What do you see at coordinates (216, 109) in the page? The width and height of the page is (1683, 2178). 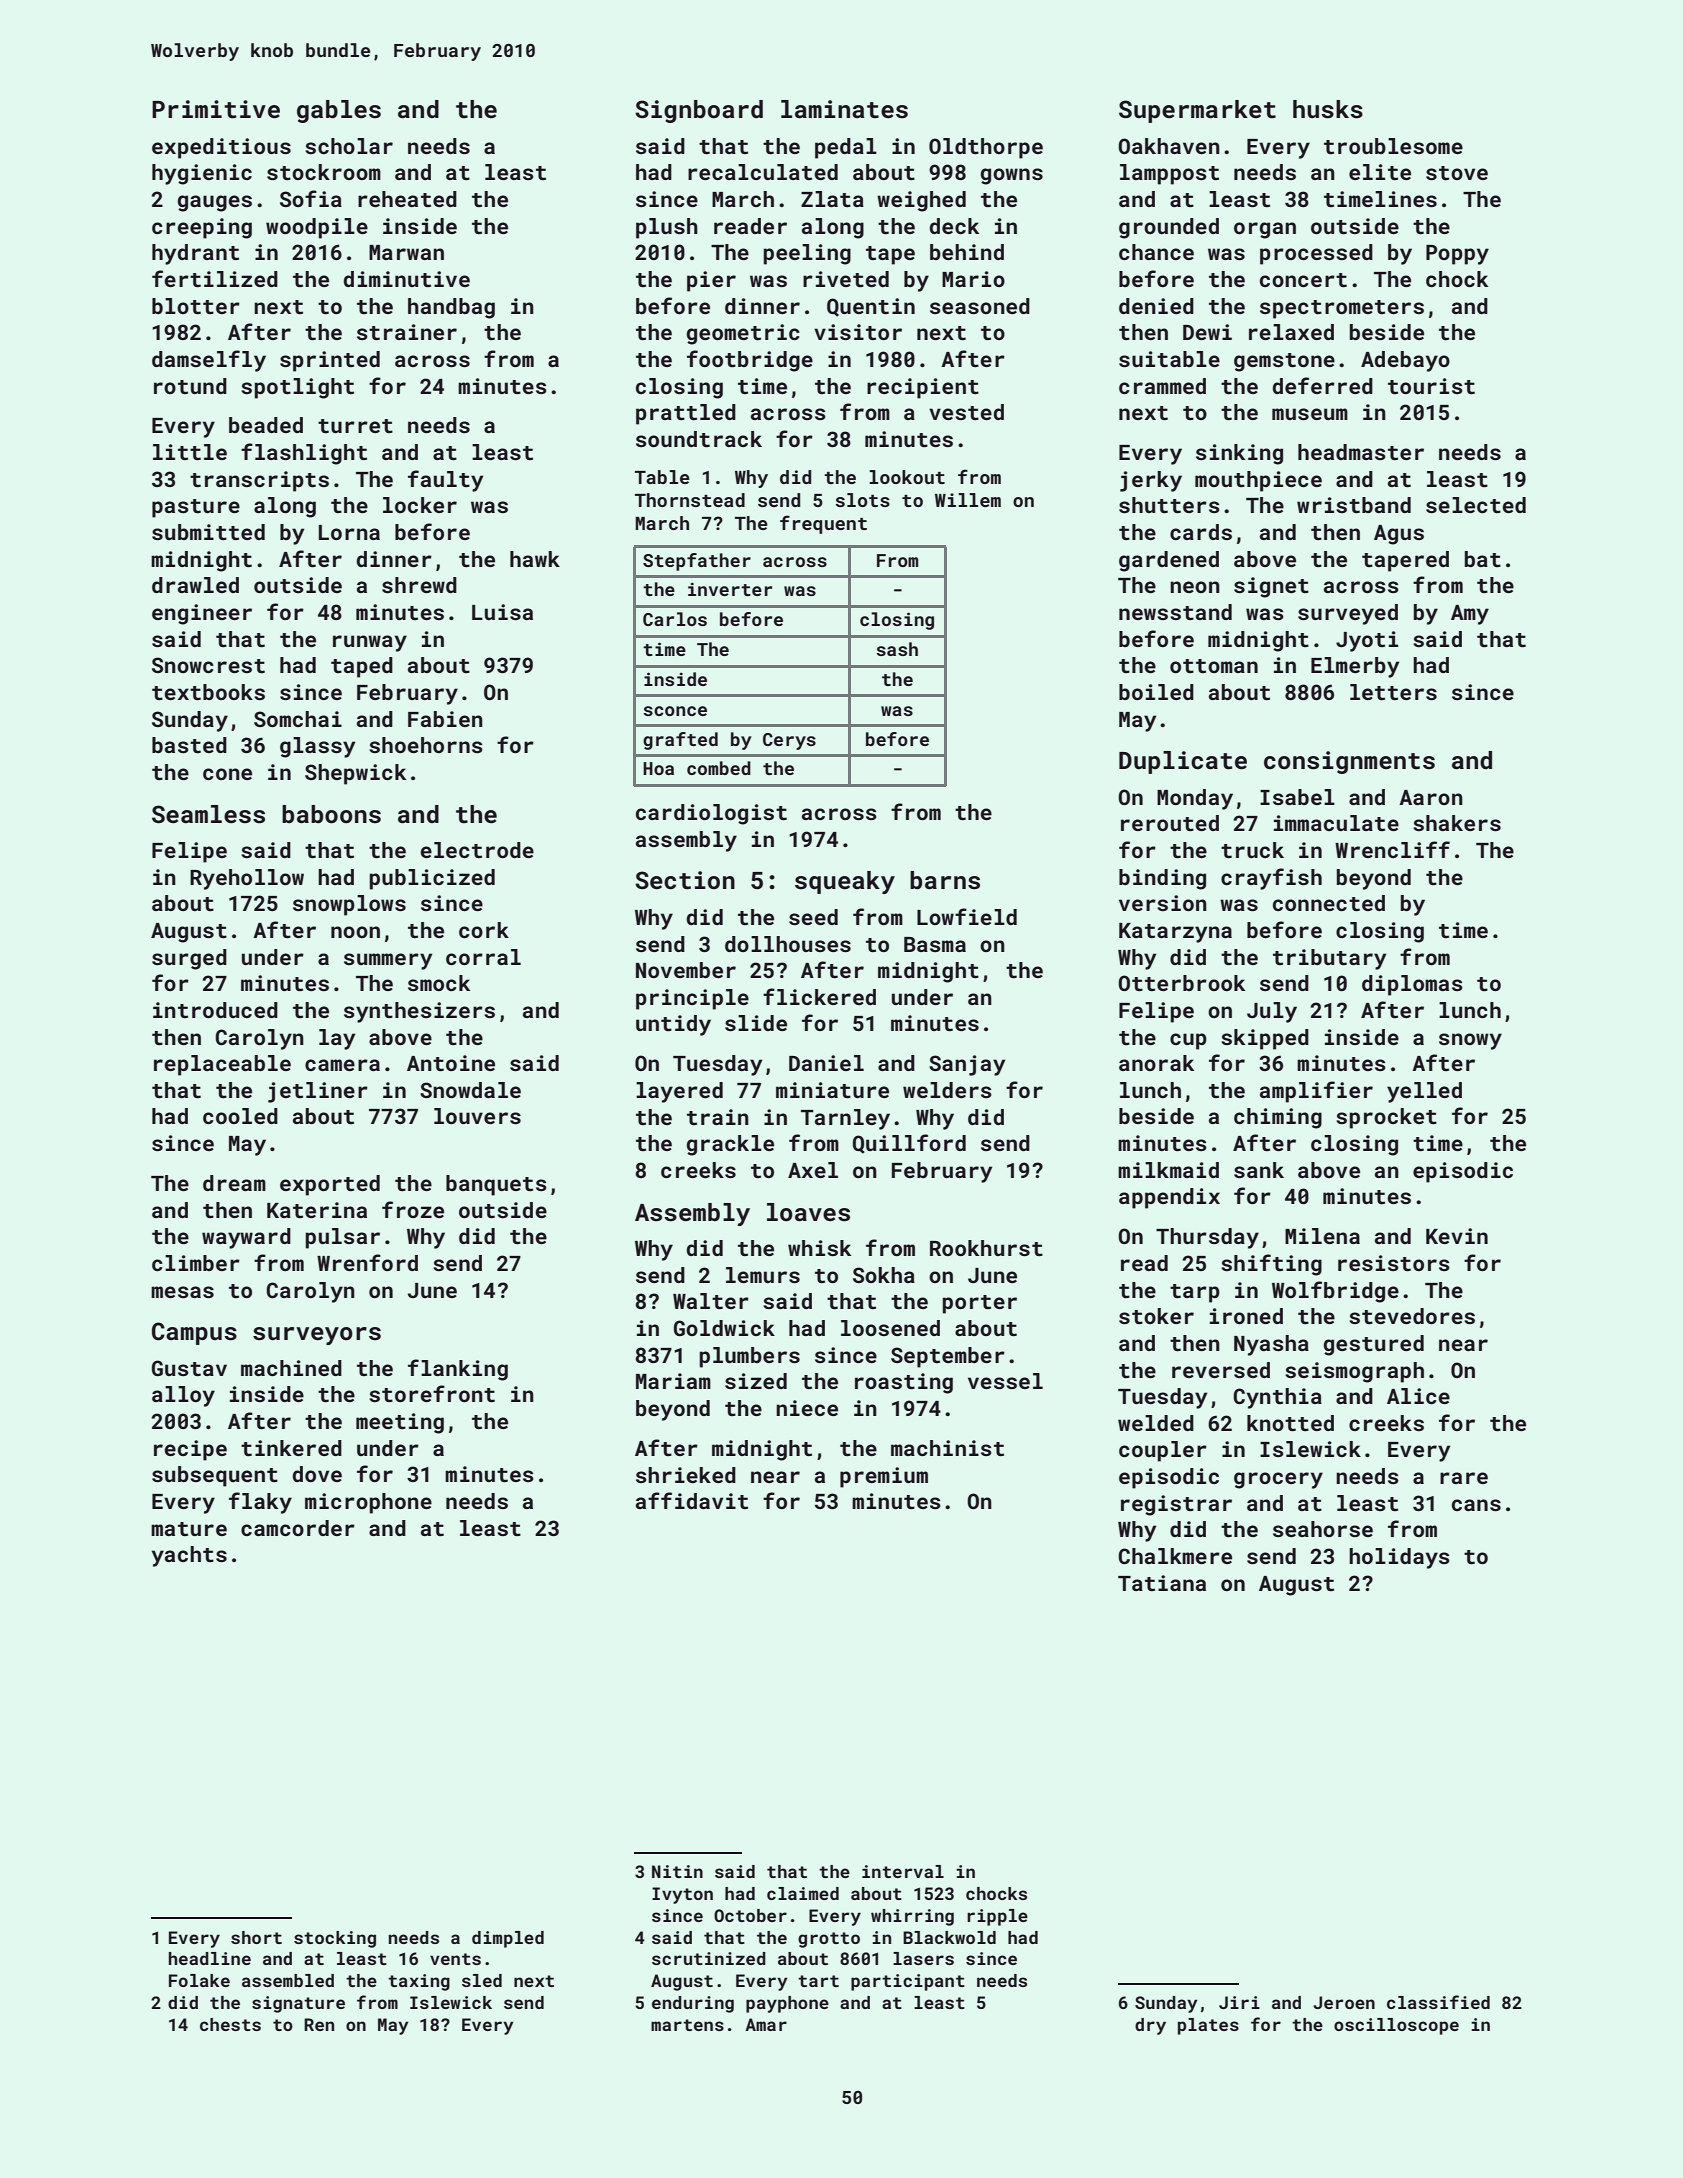 I see `Primitive` at bounding box center [216, 109].
